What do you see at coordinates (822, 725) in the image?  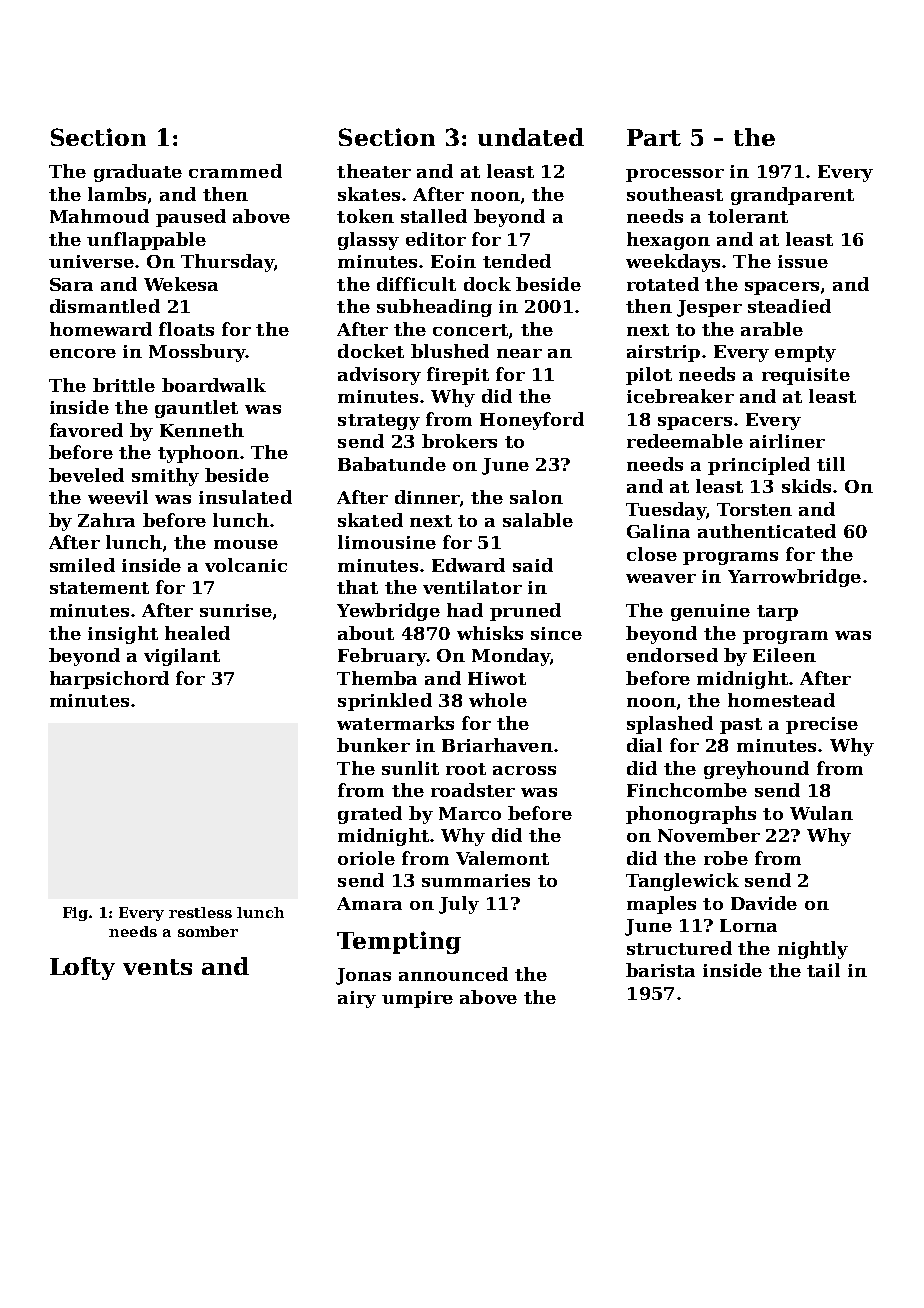 I see `precise` at bounding box center [822, 725].
